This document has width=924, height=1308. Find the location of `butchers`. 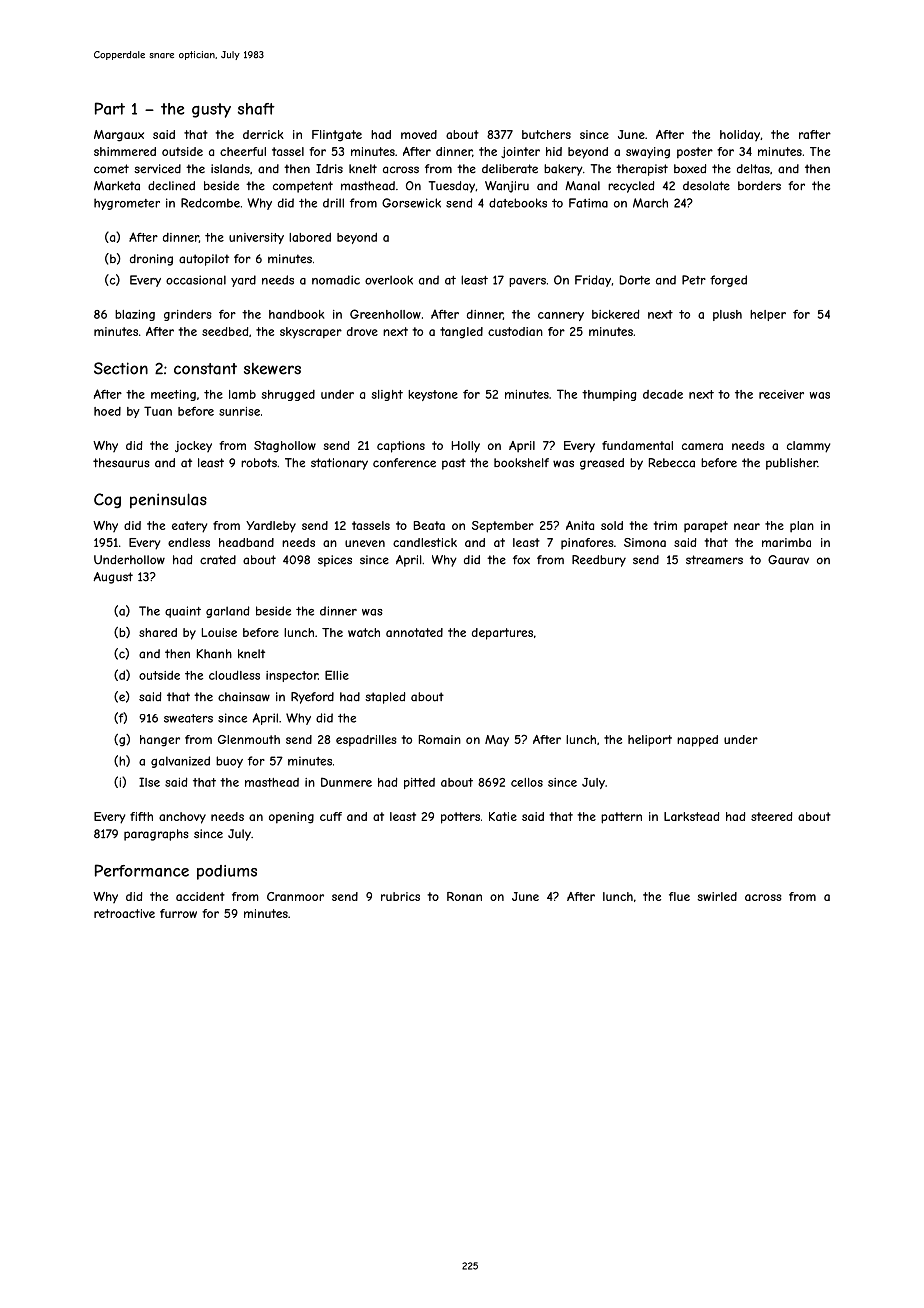

butchers is located at coordinates (546, 134).
